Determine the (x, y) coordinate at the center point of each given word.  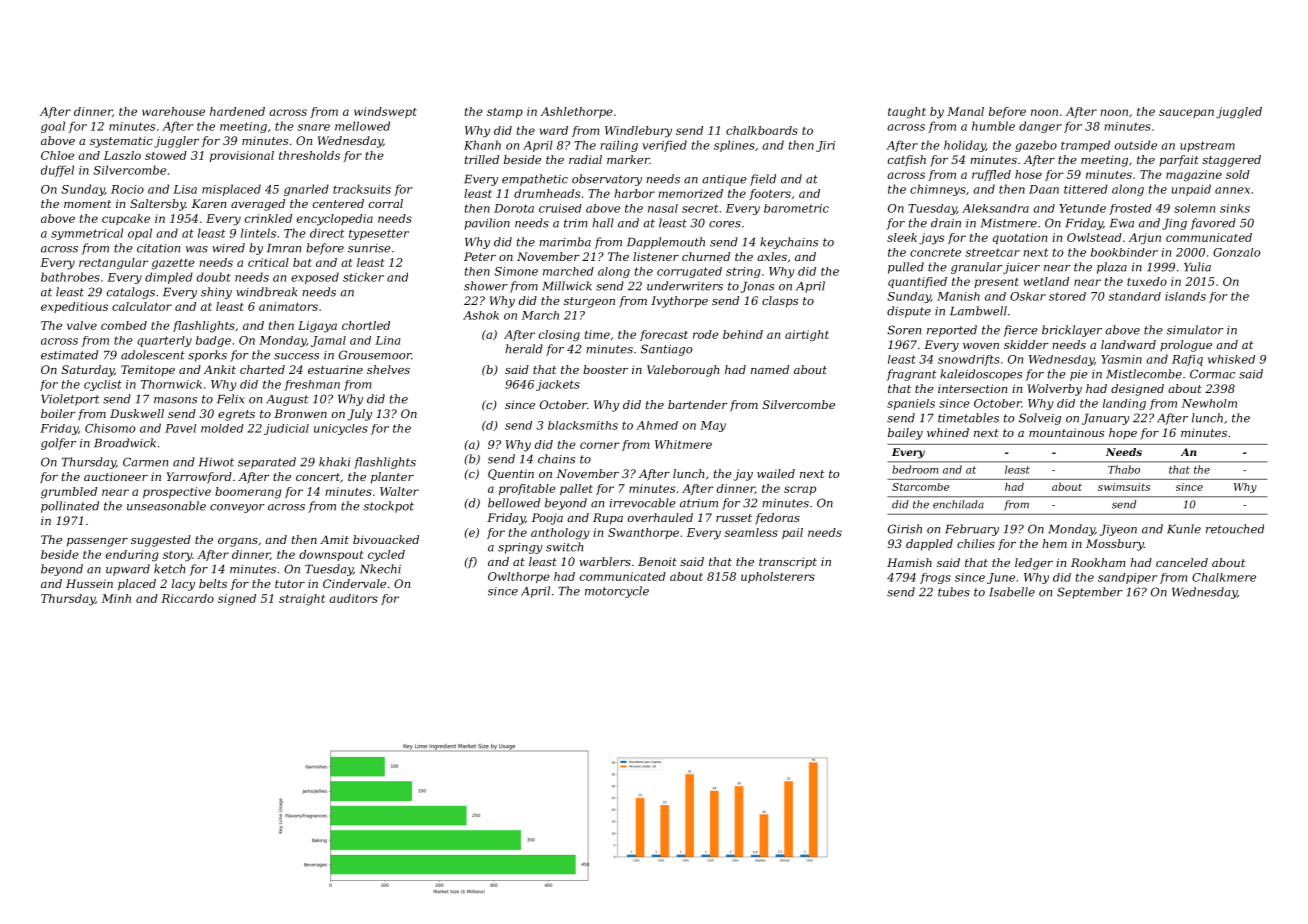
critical (268, 262)
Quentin (511, 474)
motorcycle (617, 592)
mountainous (1066, 432)
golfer (58, 444)
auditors (353, 598)
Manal (965, 111)
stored (1067, 296)
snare (314, 127)
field (763, 180)
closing (559, 336)
